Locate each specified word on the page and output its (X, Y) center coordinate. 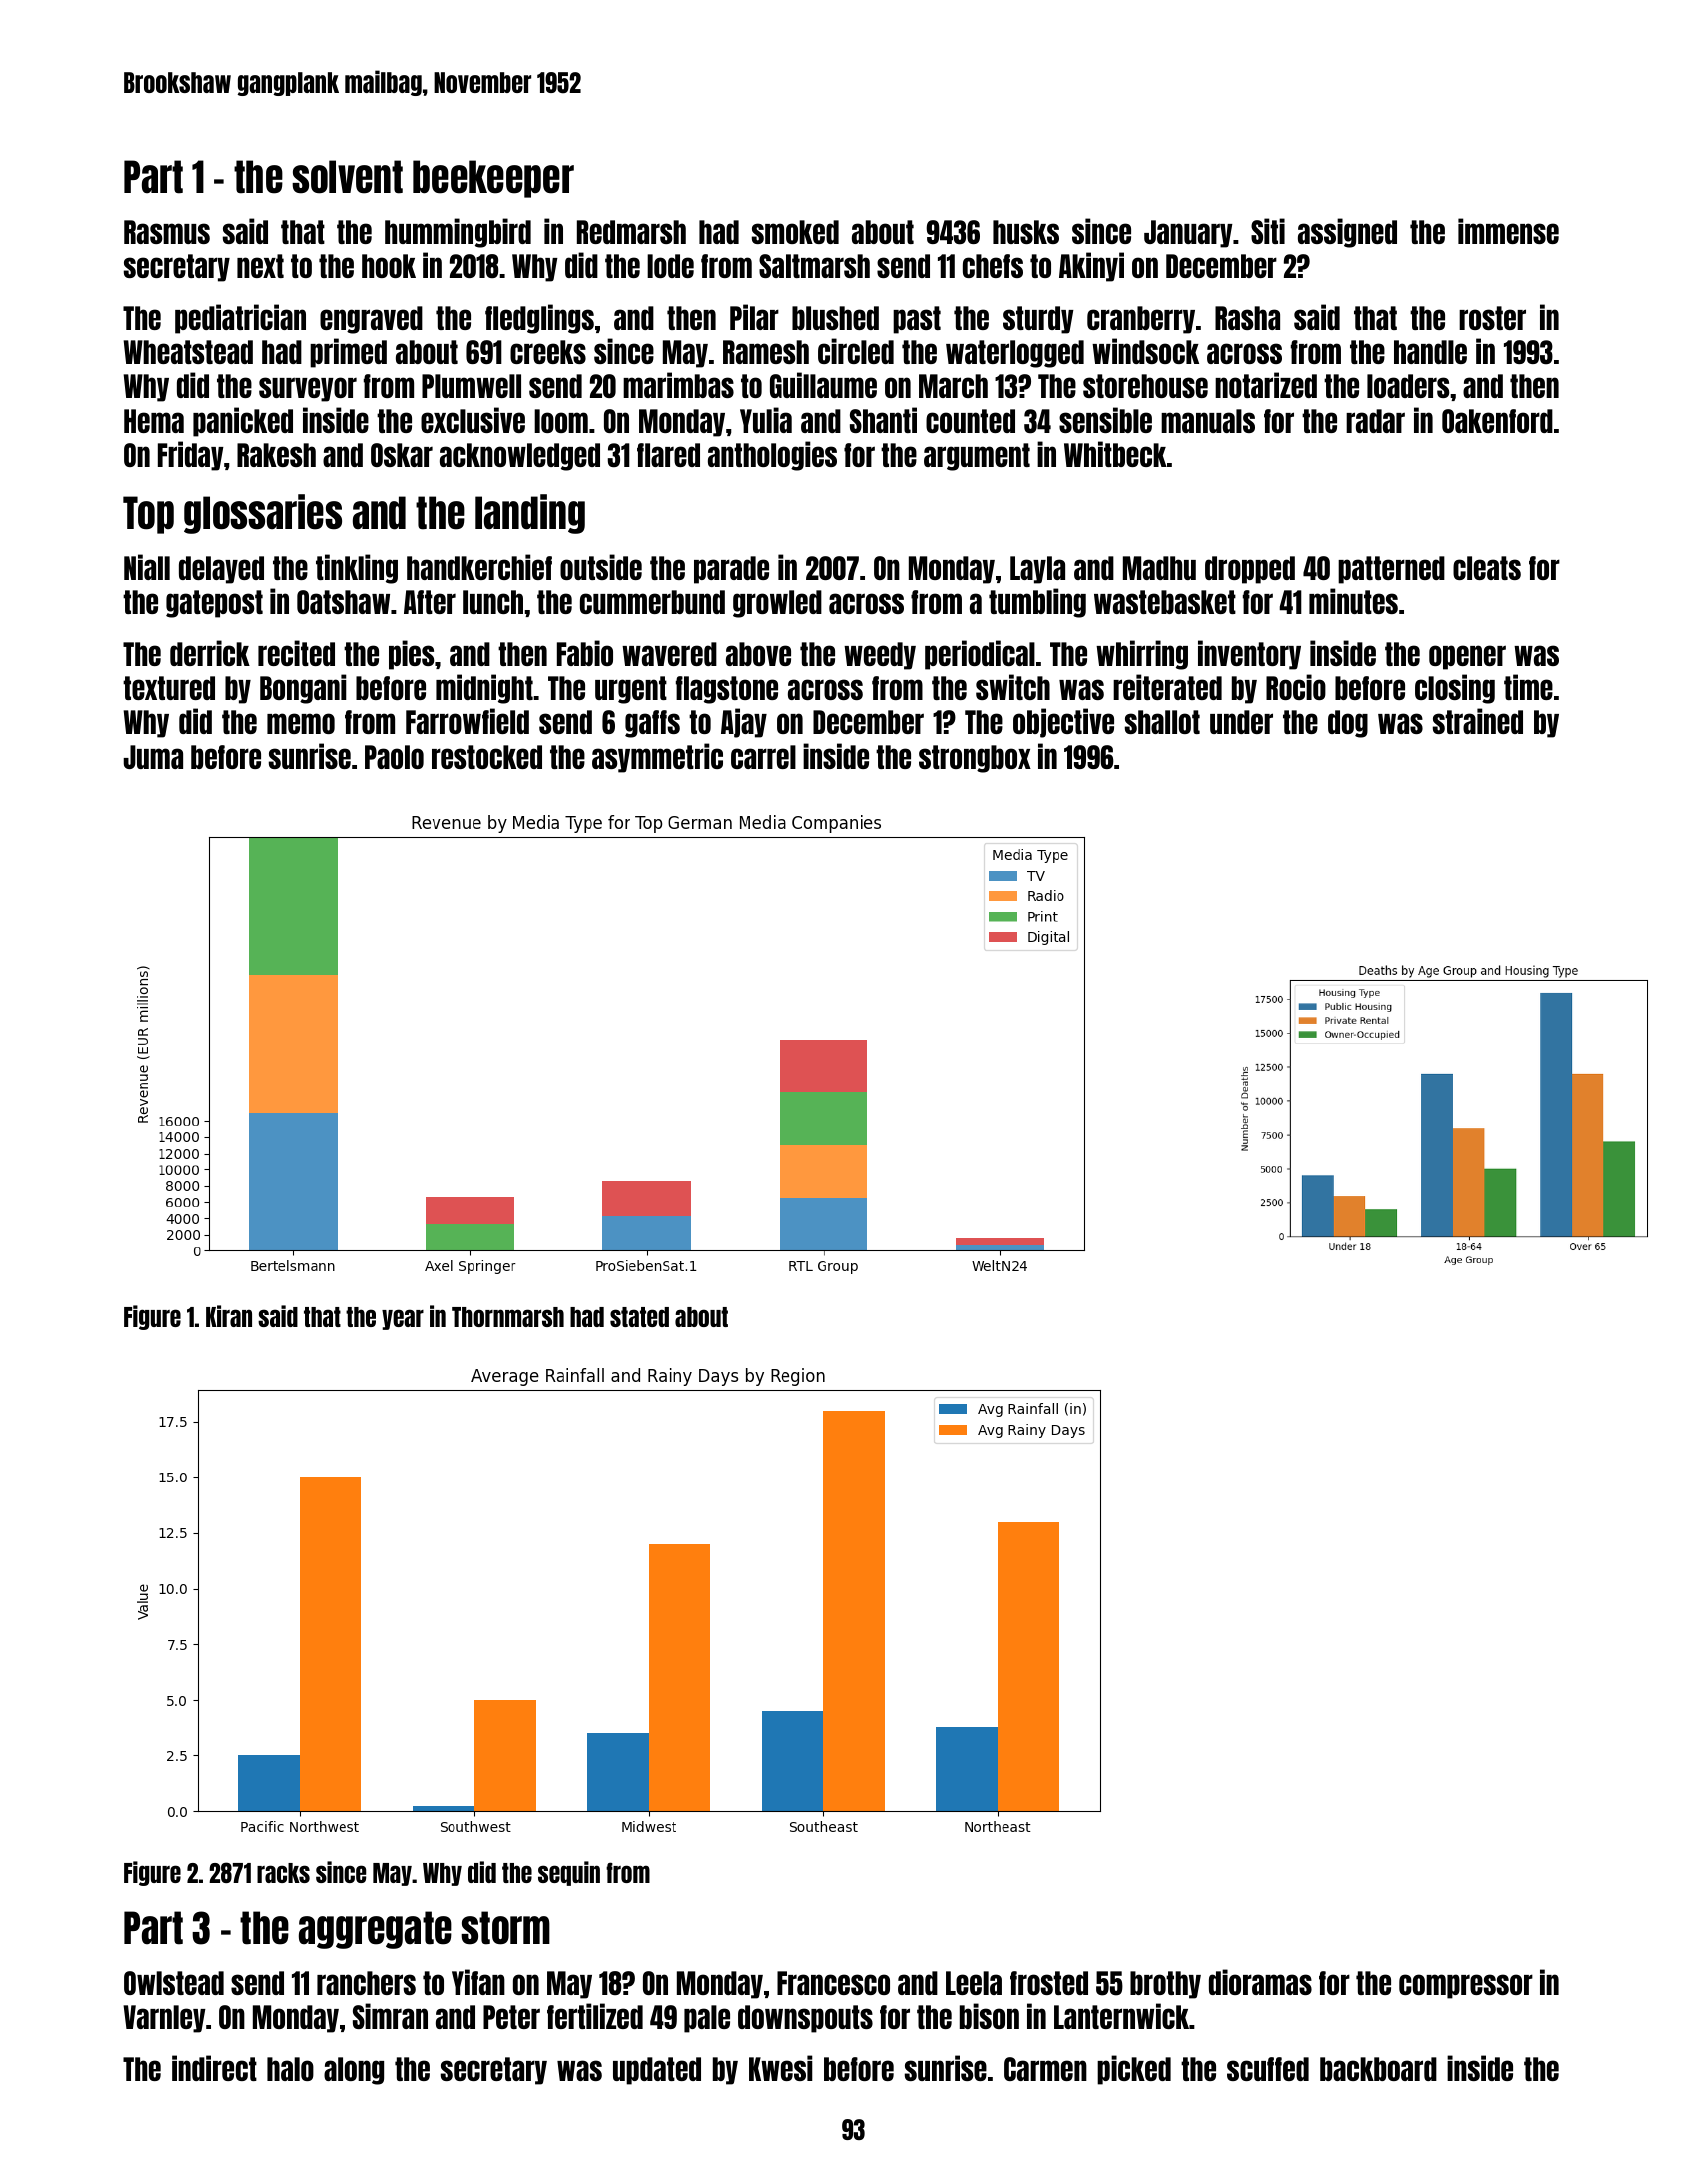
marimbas (678, 385)
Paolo (394, 757)
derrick (210, 653)
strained (1478, 721)
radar (1375, 421)
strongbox (975, 759)
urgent (631, 690)
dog (1348, 724)
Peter (511, 2017)
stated (639, 1317)
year (403, 1319)
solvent (347, 177)
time (1528, 687)
